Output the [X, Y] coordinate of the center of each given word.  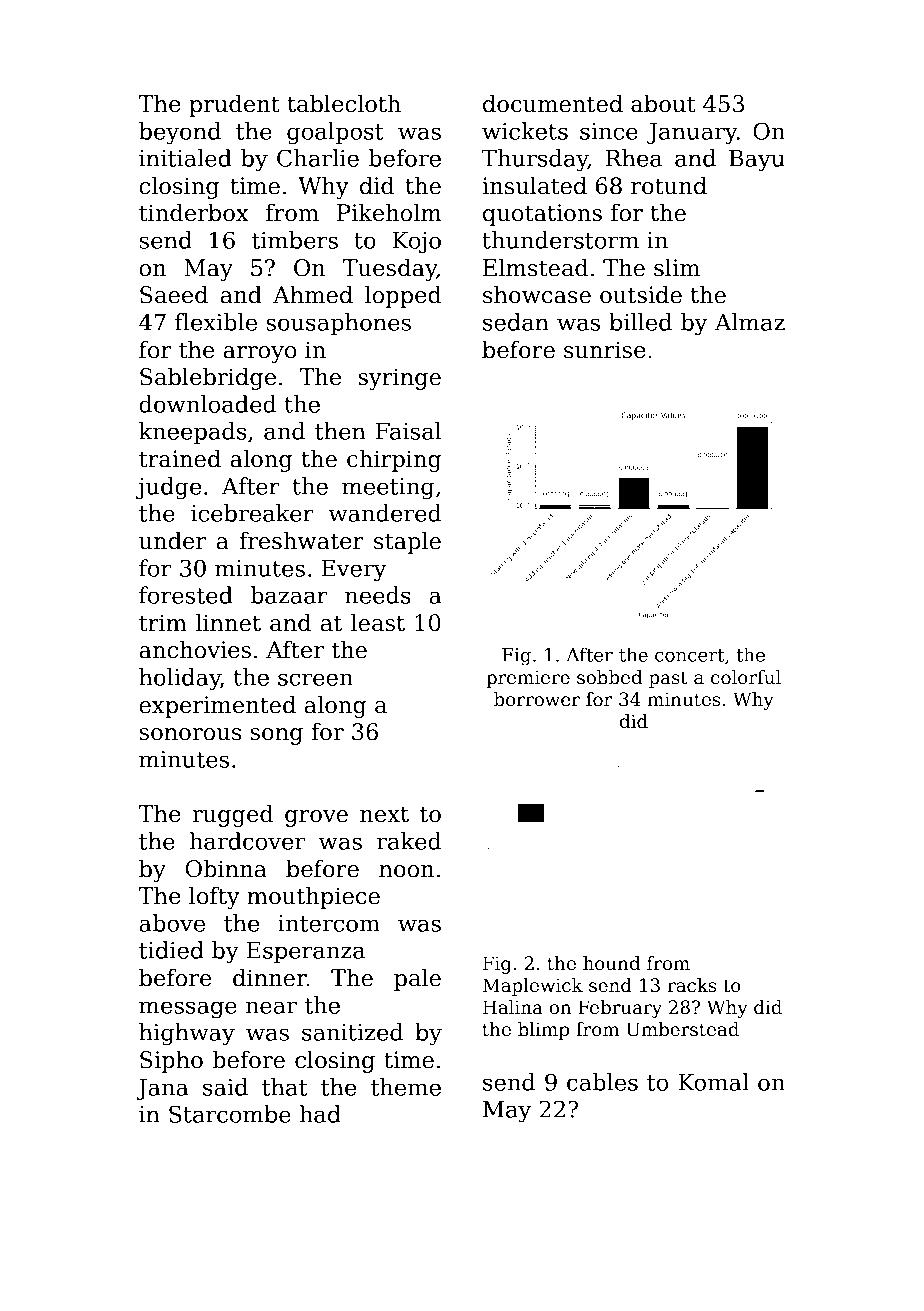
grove [316, 818]
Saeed [174, 294]
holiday [180, 679]
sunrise [605, 350]
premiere [528, 679]
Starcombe [230, 1114]
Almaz [750, 322]
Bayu [757, 161]
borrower [537, 699]
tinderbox [194, 212]
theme [406, 1087]
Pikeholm [389, 212]
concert [690, 655]
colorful [746, 677]
